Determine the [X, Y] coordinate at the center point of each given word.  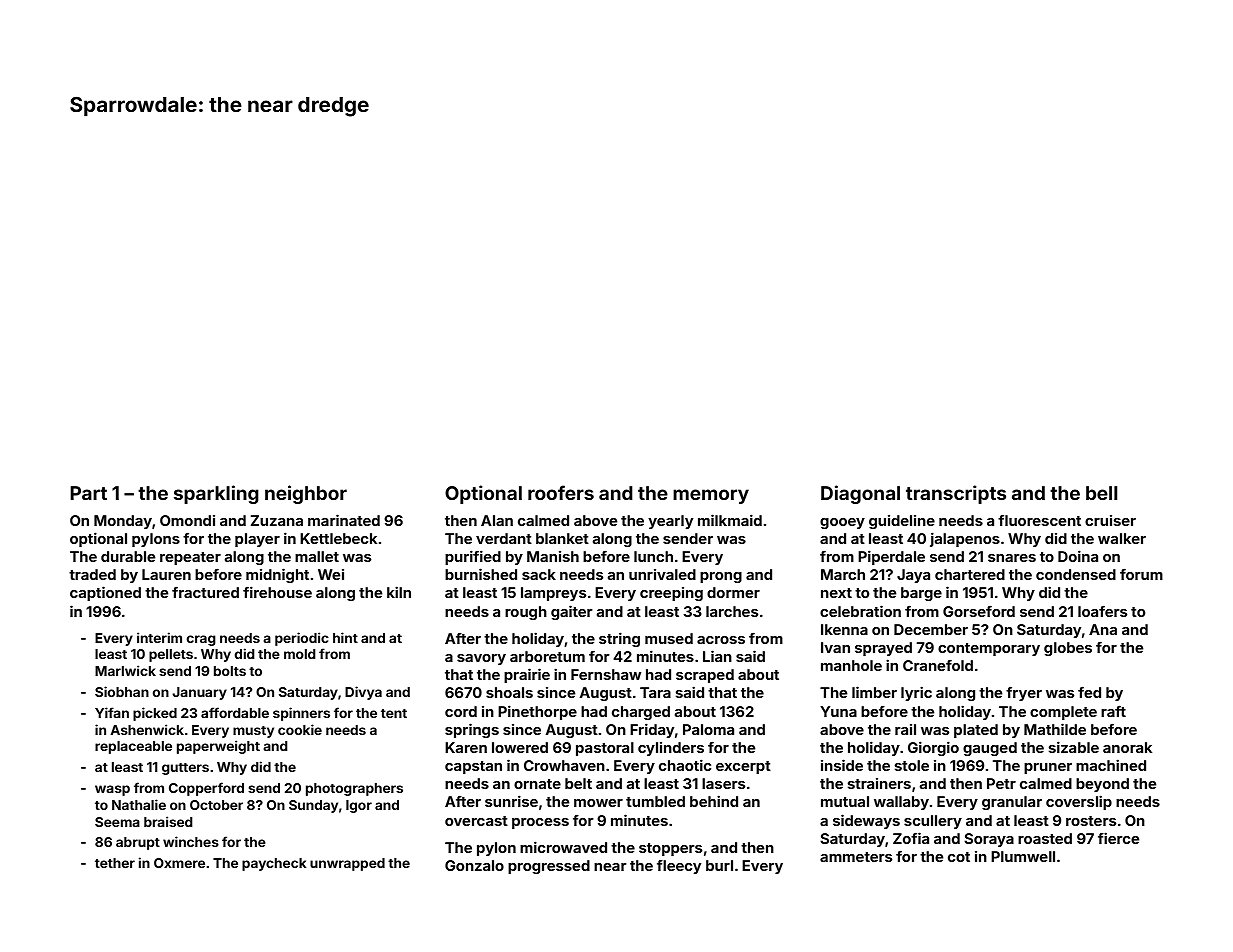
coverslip [1079, 802]
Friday [652, 730]
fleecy [679, 867]
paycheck [274, 864]
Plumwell [1023, 856]
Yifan [112, 712]
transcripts [956, 494]
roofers [561, 492]
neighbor [306, 494]
